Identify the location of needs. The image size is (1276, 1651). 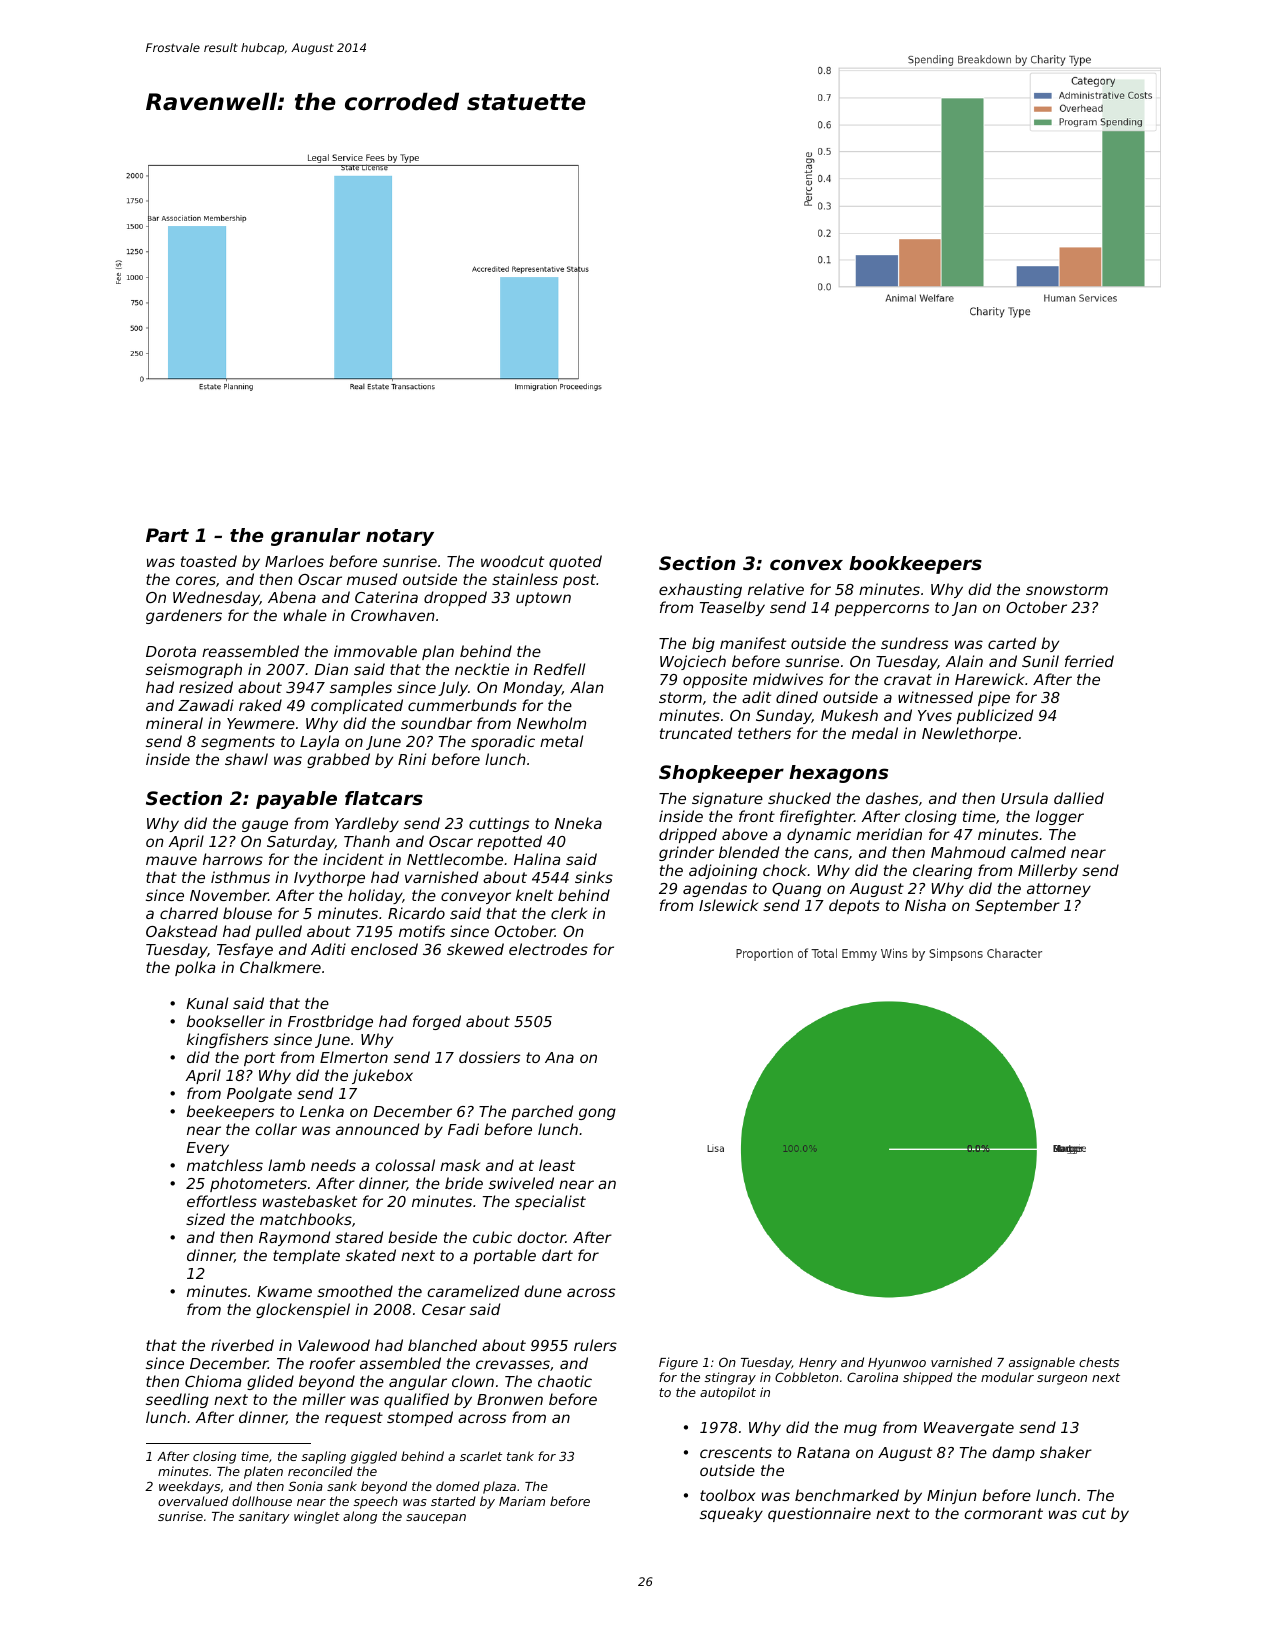
(333, 1165).
